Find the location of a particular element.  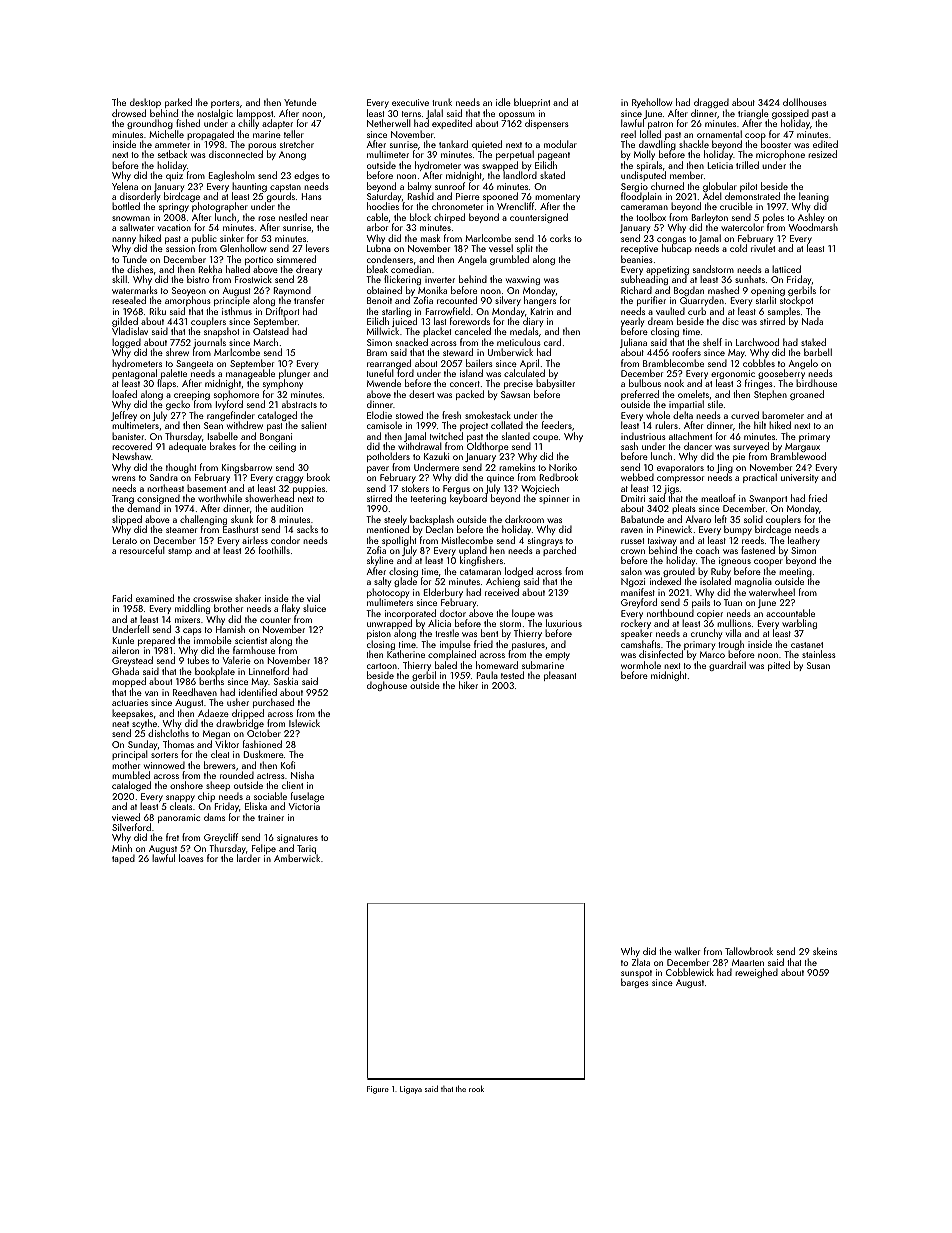

fret is located at coordinates (172, 837).
